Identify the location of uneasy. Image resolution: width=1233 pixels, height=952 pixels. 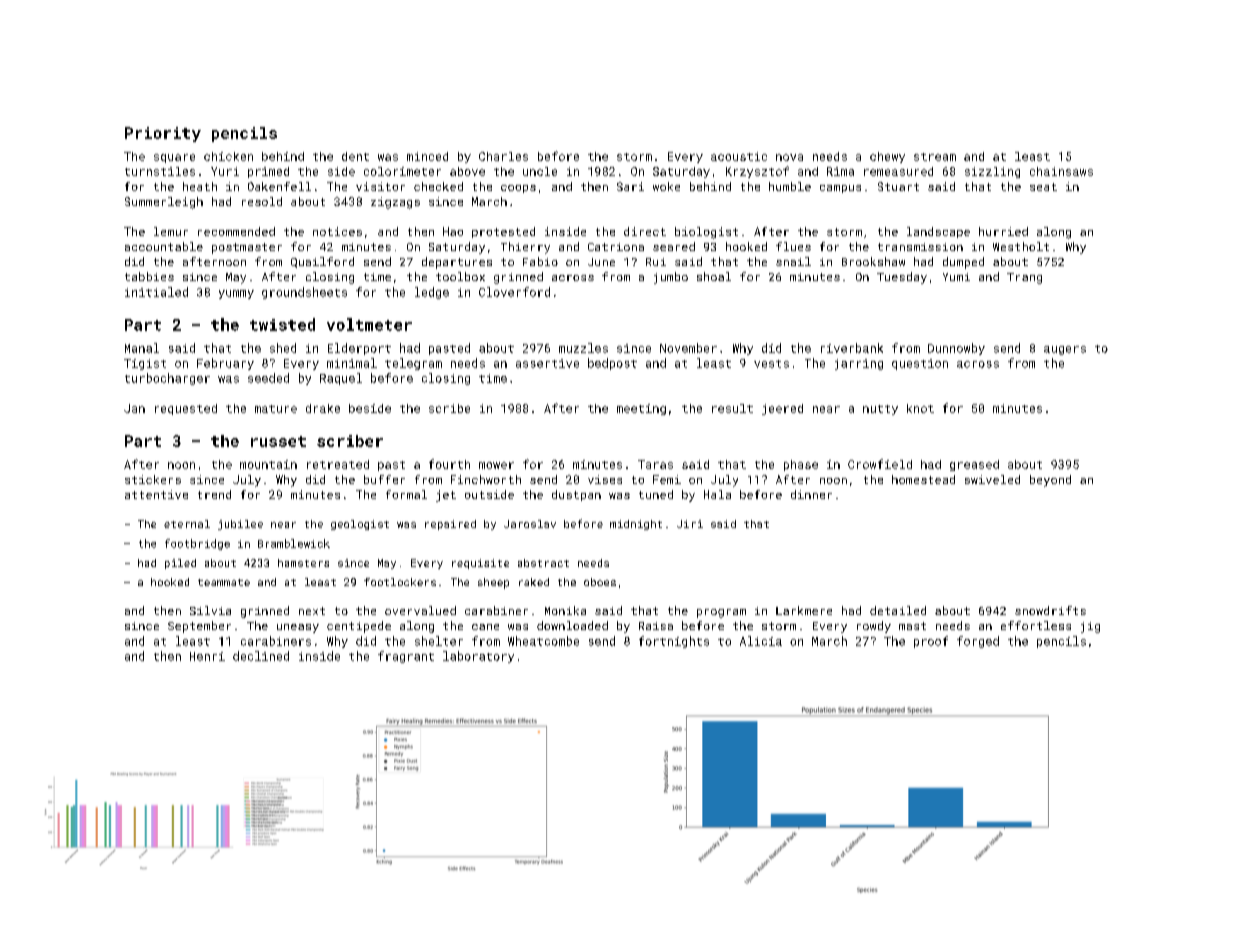
(298, 628).
